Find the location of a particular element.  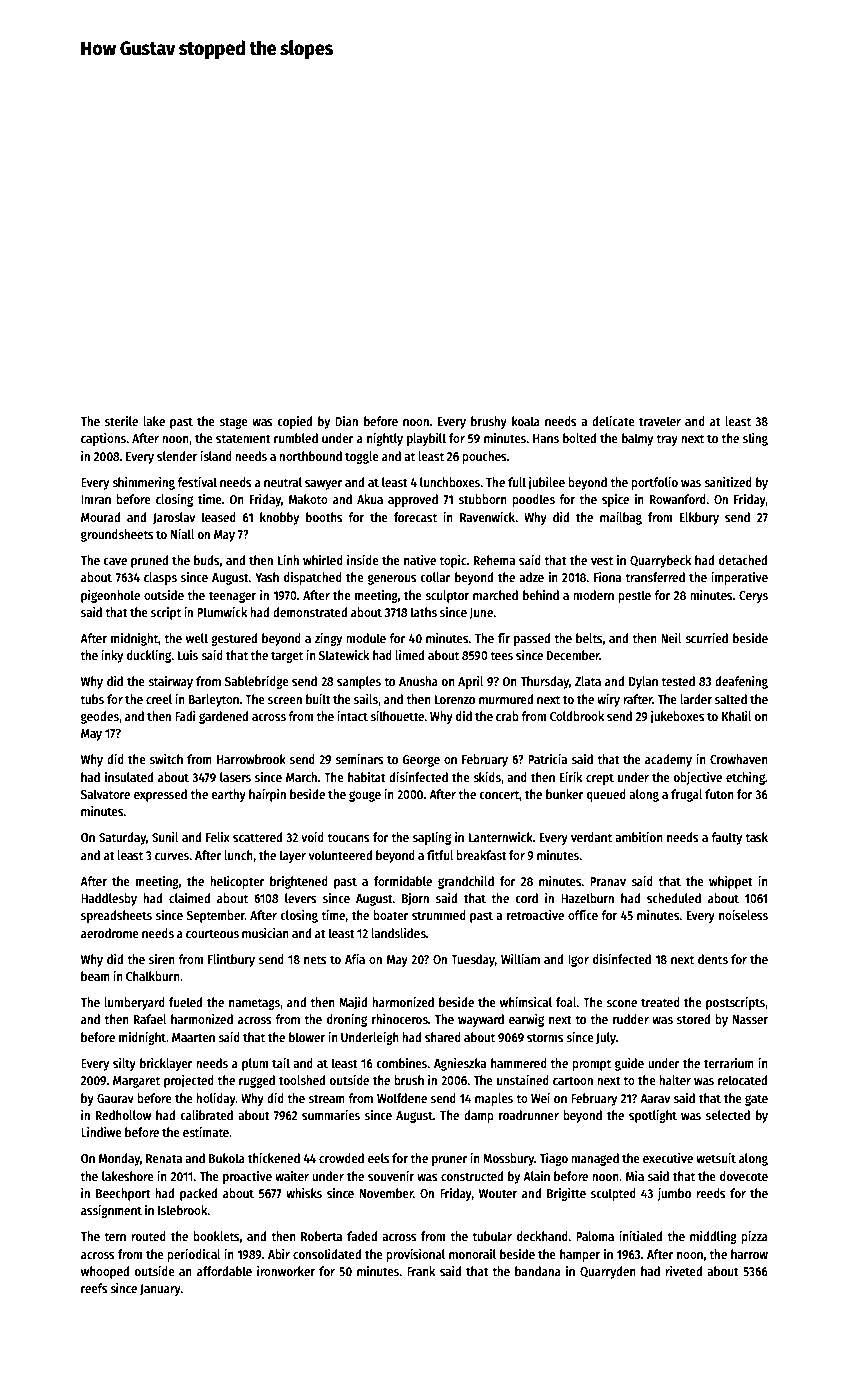

riveted is located at coordinates (683, 1271).
